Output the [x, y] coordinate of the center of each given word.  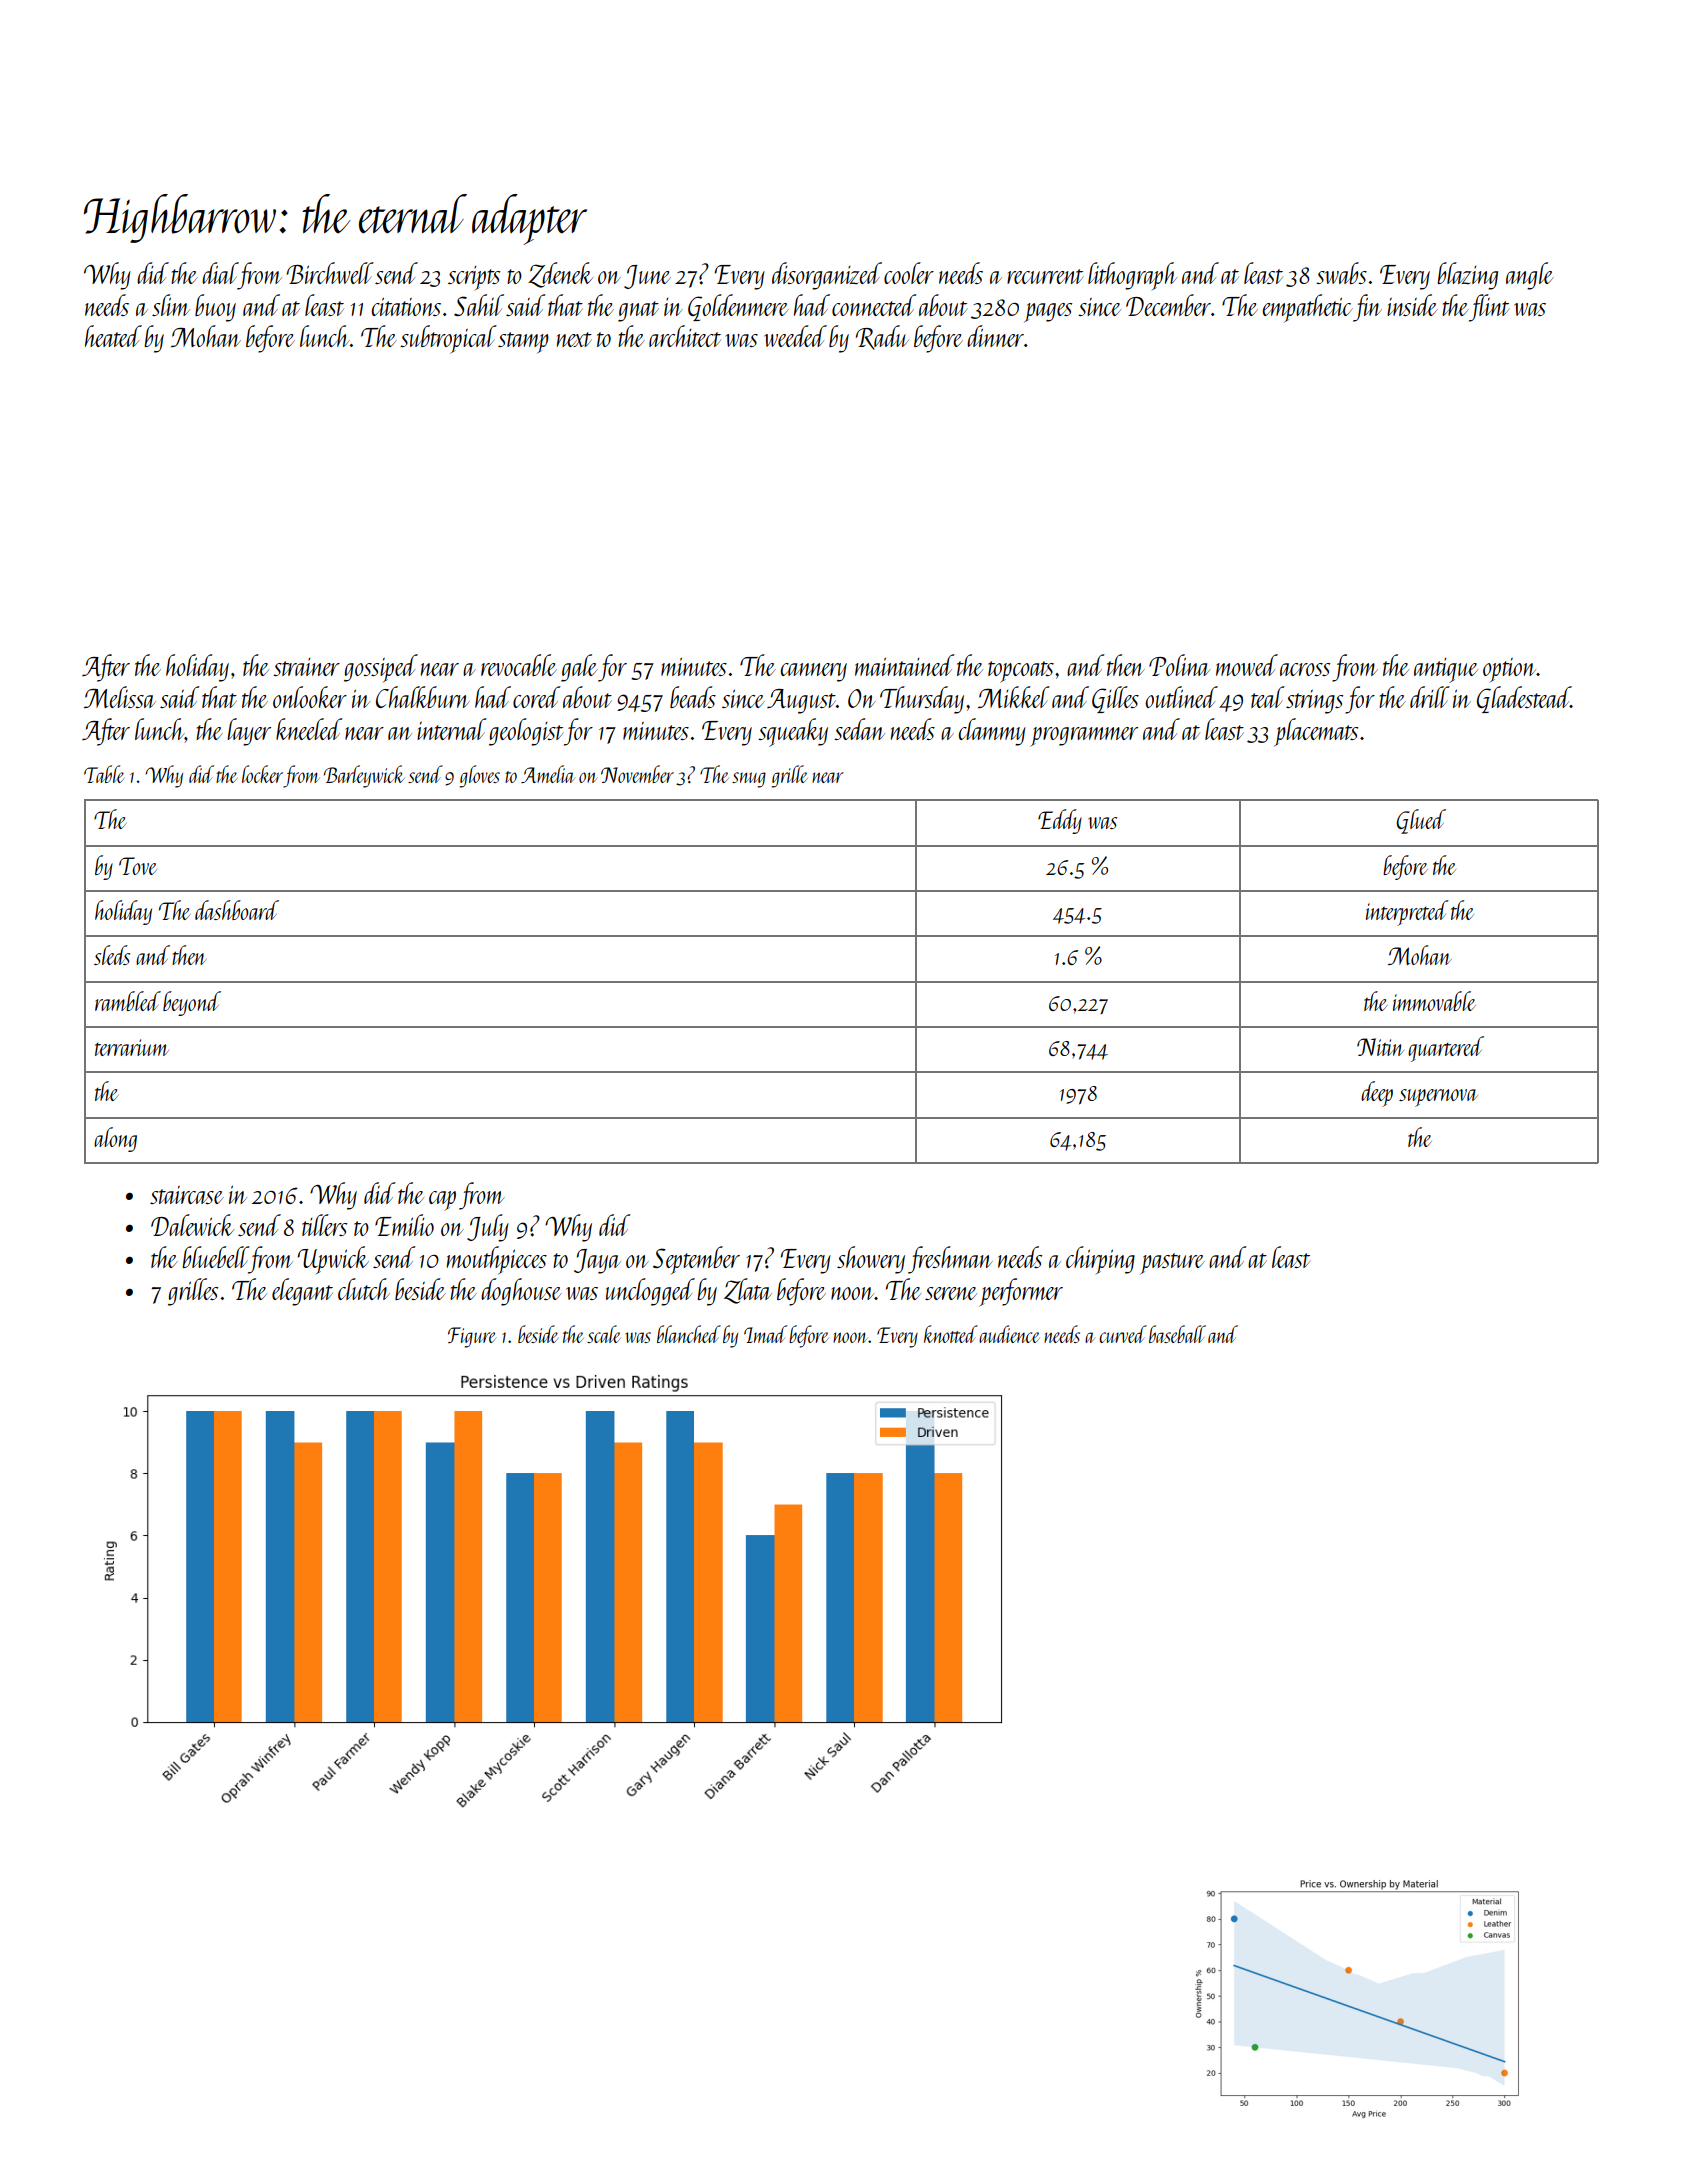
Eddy [1060, 821]
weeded [795, 336]
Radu [882, 337]
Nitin [1380, 1047]
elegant [302, 1292]
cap [442, 1201]
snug [749, 780]
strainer [306, 667]
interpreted [1407, 913]
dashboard [237, 910]
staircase [187, 1195]
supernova [1438, 1098]
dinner [995, 336]
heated [113, 336]
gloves [480, 776]
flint [1489, 308]
